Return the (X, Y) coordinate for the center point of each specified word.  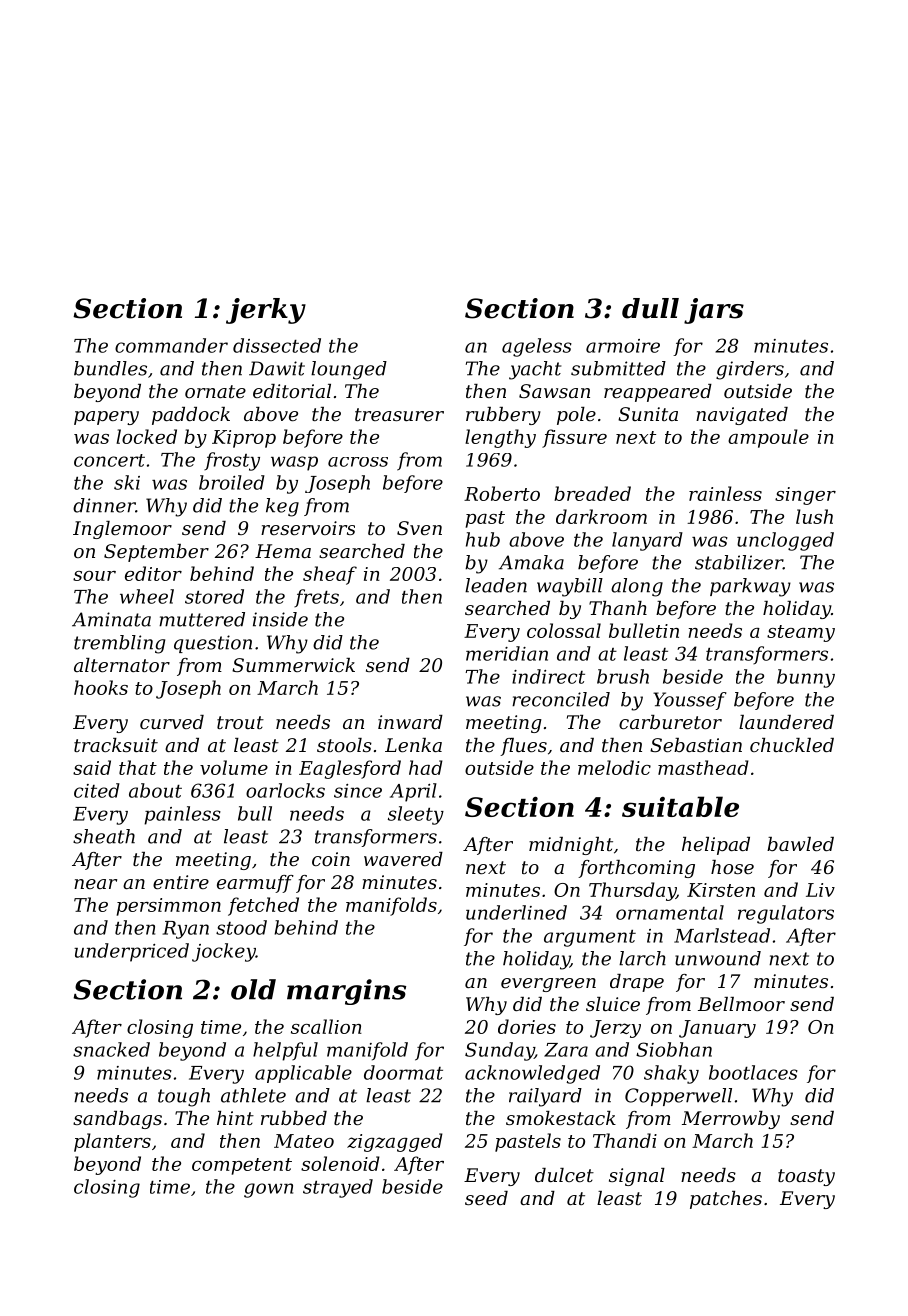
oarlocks (285, 790)
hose (732, 867)
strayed (338, 1188)
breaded (592, 493)
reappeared (658, 393)
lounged (349, 370)
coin (331, 859)
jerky (266, 311)
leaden (496, 585)
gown (268, 1190)
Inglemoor (122, 530)
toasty (806, 1177)
